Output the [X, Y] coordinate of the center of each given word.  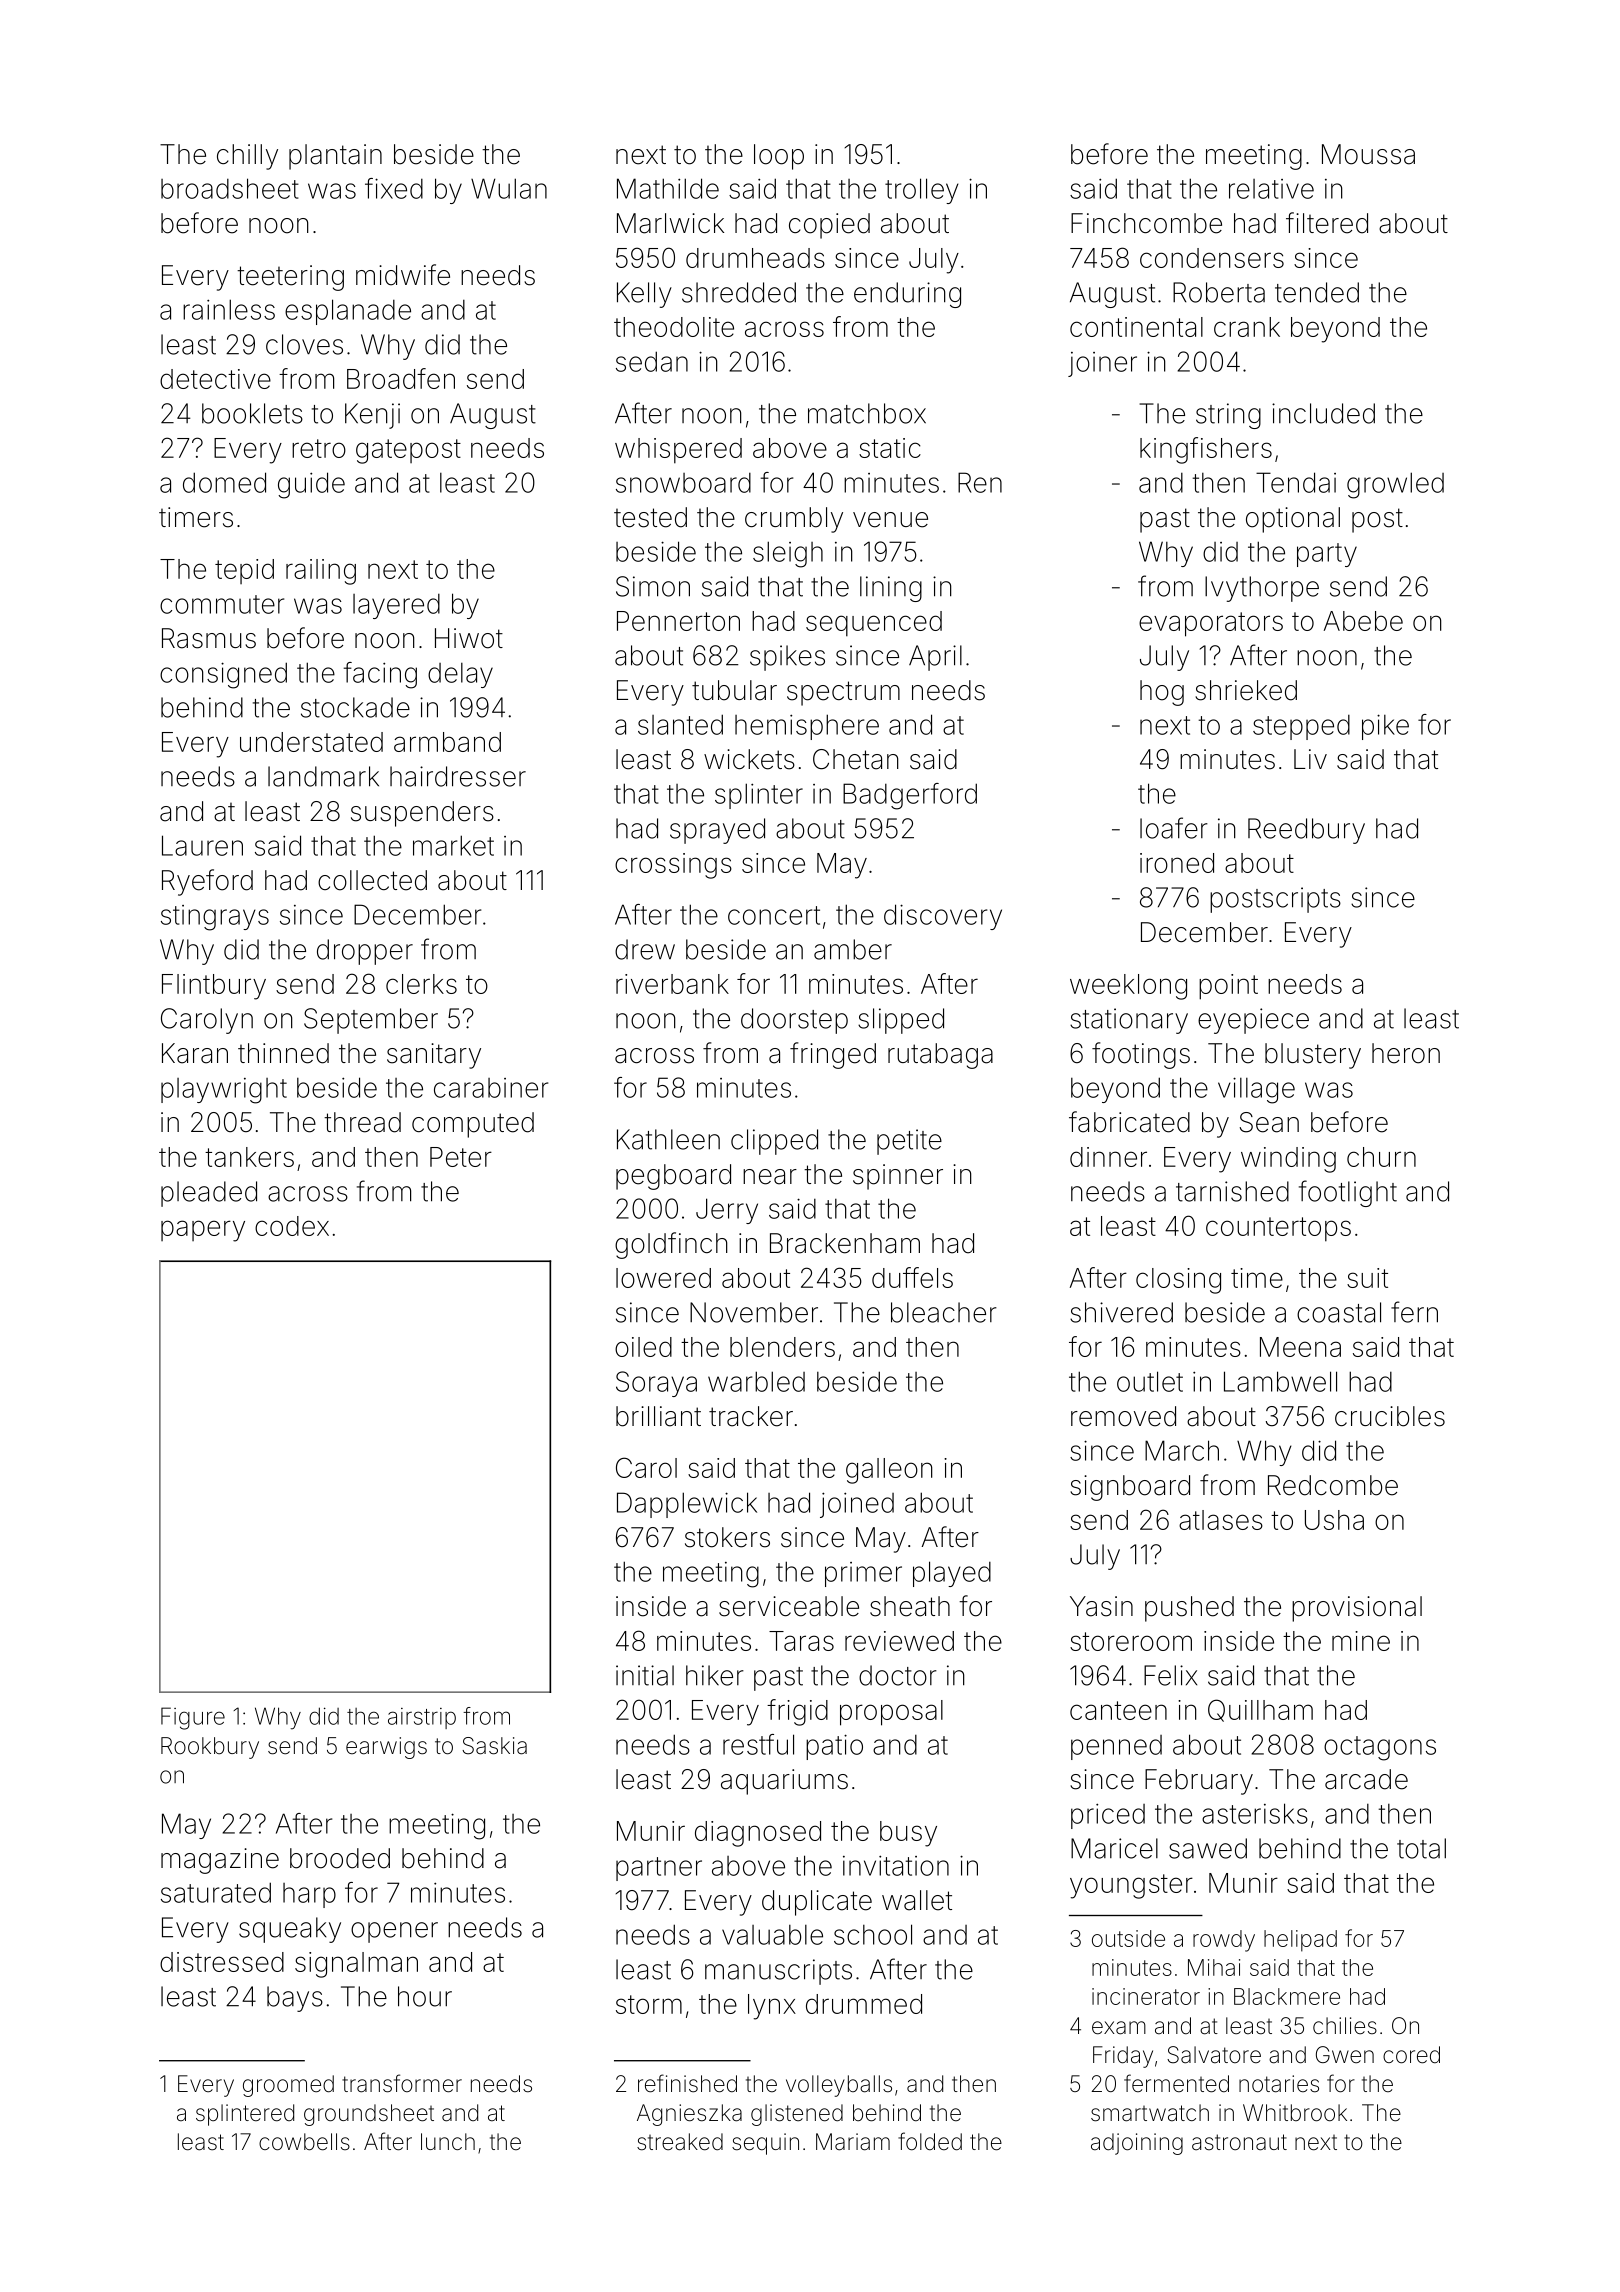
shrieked [1246, 690]
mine [1361, 1641]
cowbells [304, 2142]
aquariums [784, 1782]
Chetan [856, 759]
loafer [1174, 828]
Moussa [1368, 154]
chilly [247, 157]
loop [779, 157]
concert [774, 915]
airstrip [422, 1718]
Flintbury [214, 987]
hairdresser [458, 776]
